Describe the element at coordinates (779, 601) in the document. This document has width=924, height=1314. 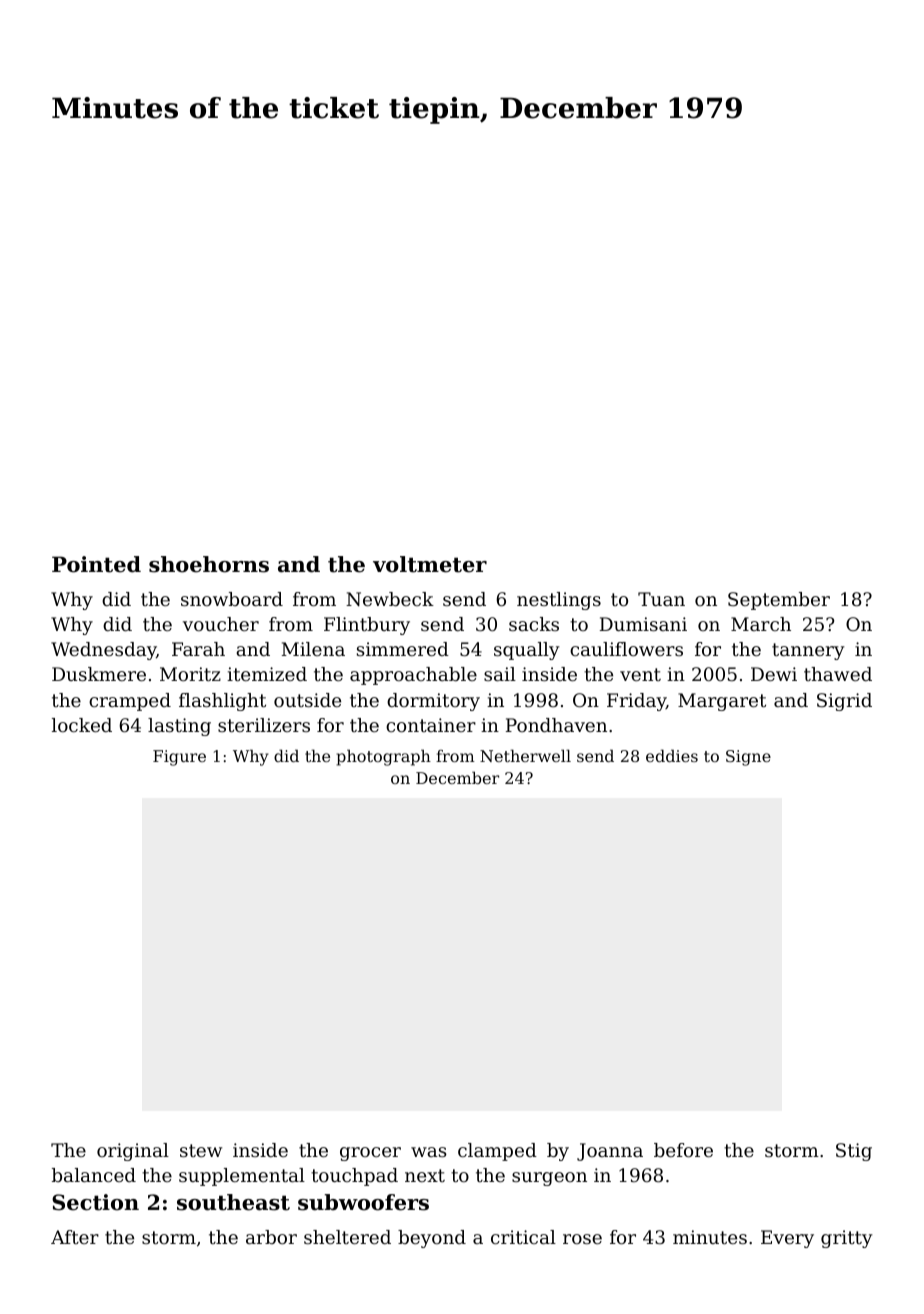
I see `September` at that location.
